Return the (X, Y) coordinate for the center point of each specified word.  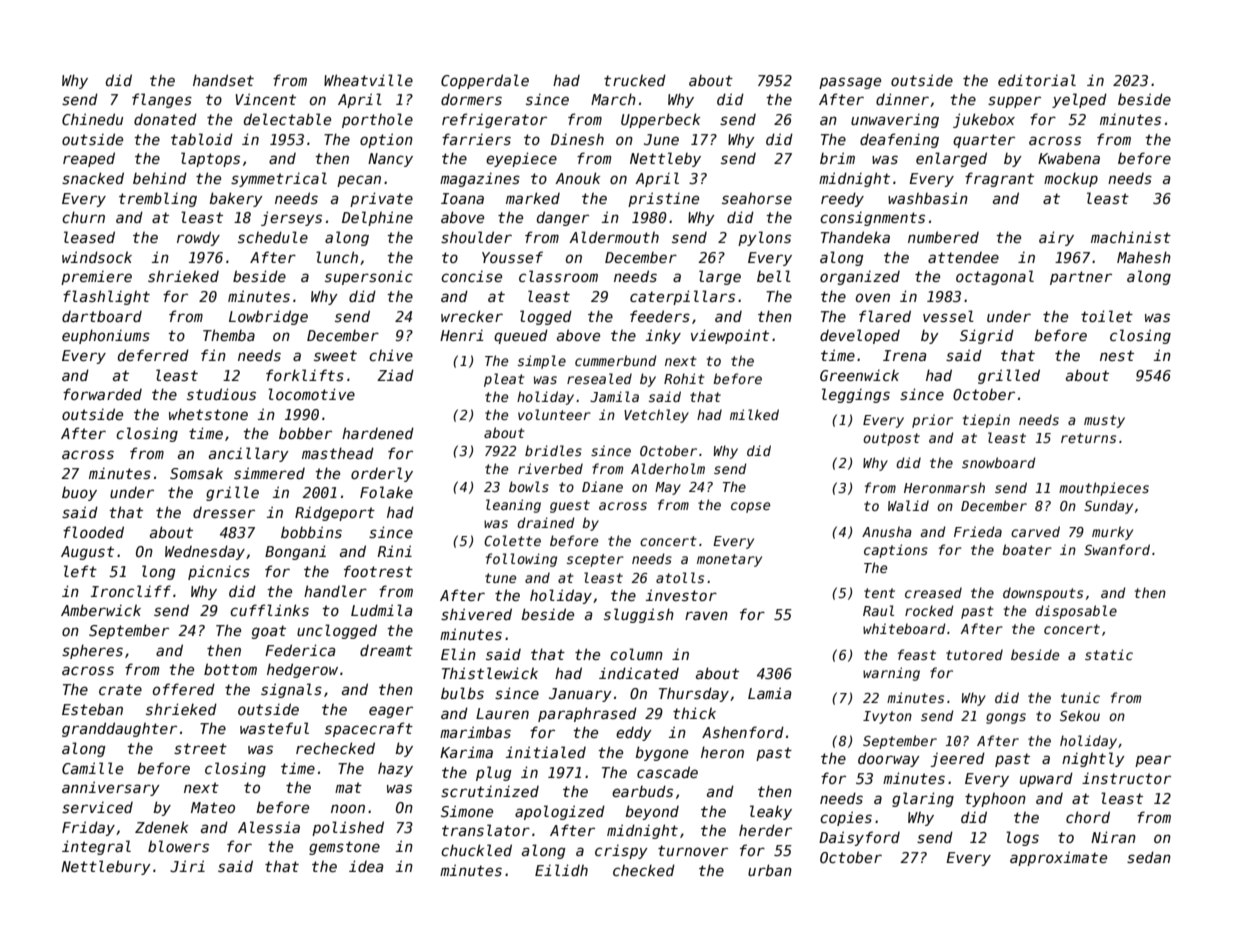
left (80, 571)
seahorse (757, 198)
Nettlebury (106, 867)
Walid (908, 505)
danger (563, 218)
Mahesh (1144, 257)
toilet (1107, 316)
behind (160, 178)
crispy (621, 851)
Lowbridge (268, 317)
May (668, 488)
